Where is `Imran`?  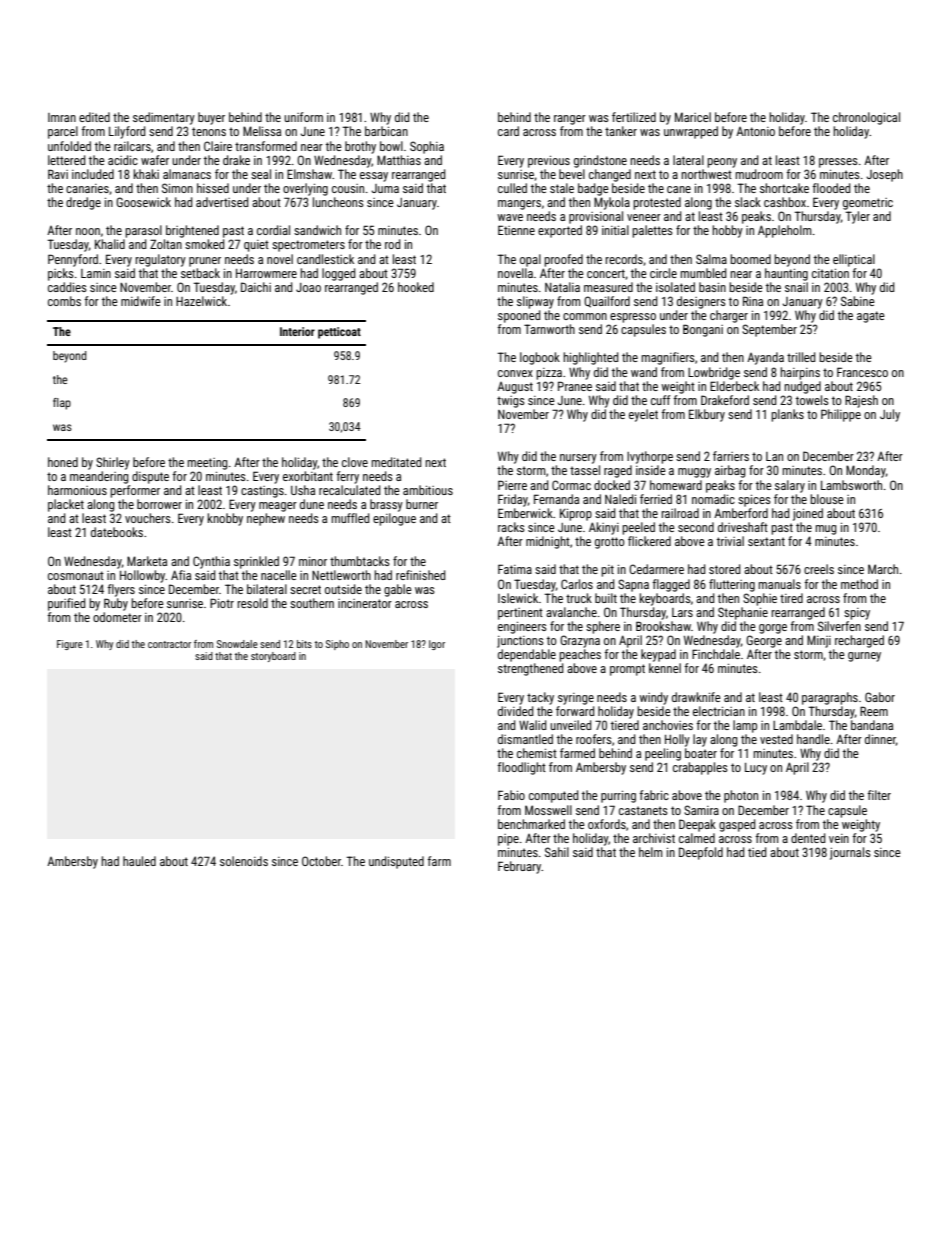 Imran is located at coordinates (62, 117).
